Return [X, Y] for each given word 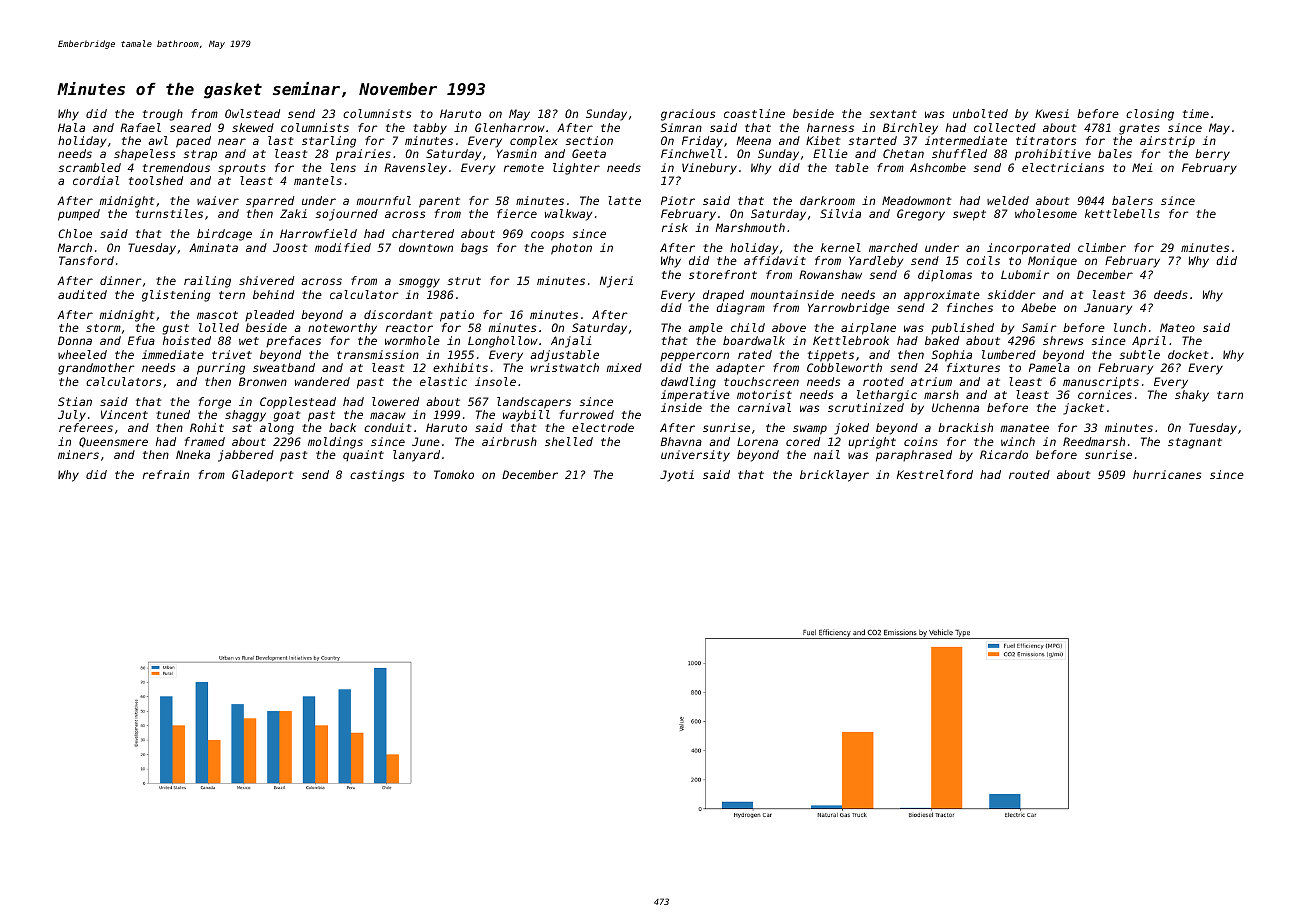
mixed [624, 367]
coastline [754, 113]
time [1196, 113]
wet [249, 341]
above [789, 327]
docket [1188, 354]
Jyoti [677, 476]
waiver [218, 200]
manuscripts [1101, 383]
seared [190, 127]
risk [675, 227]
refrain [166, 474]
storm [103, 328]
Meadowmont [916, 200]
